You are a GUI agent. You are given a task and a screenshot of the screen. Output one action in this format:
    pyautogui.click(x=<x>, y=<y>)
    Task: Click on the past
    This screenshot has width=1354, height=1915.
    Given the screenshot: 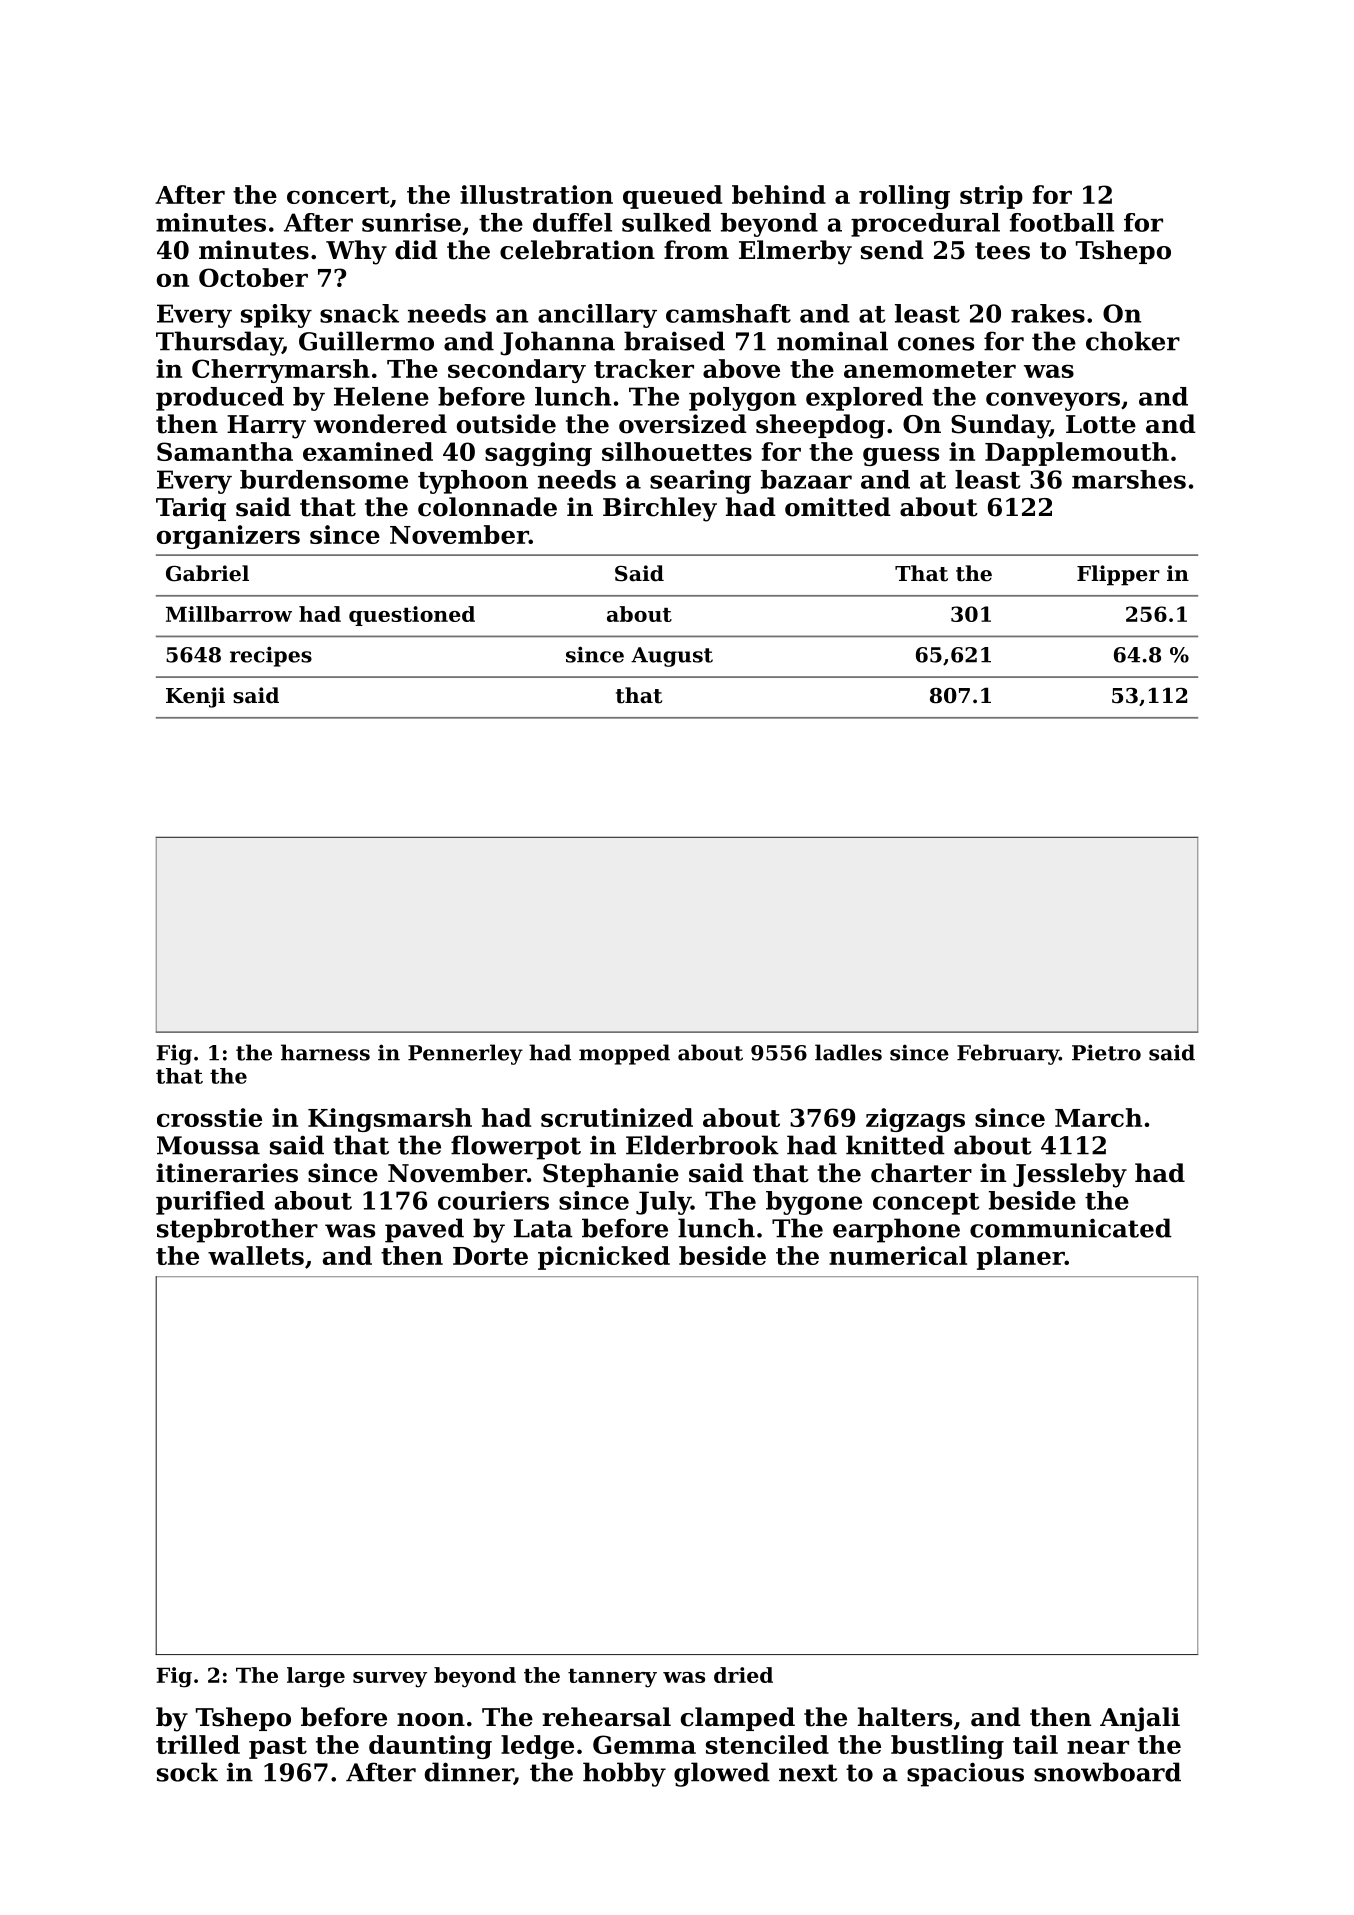 What is the action you would take?
    pyautogui.click(x=278, y=1748)
